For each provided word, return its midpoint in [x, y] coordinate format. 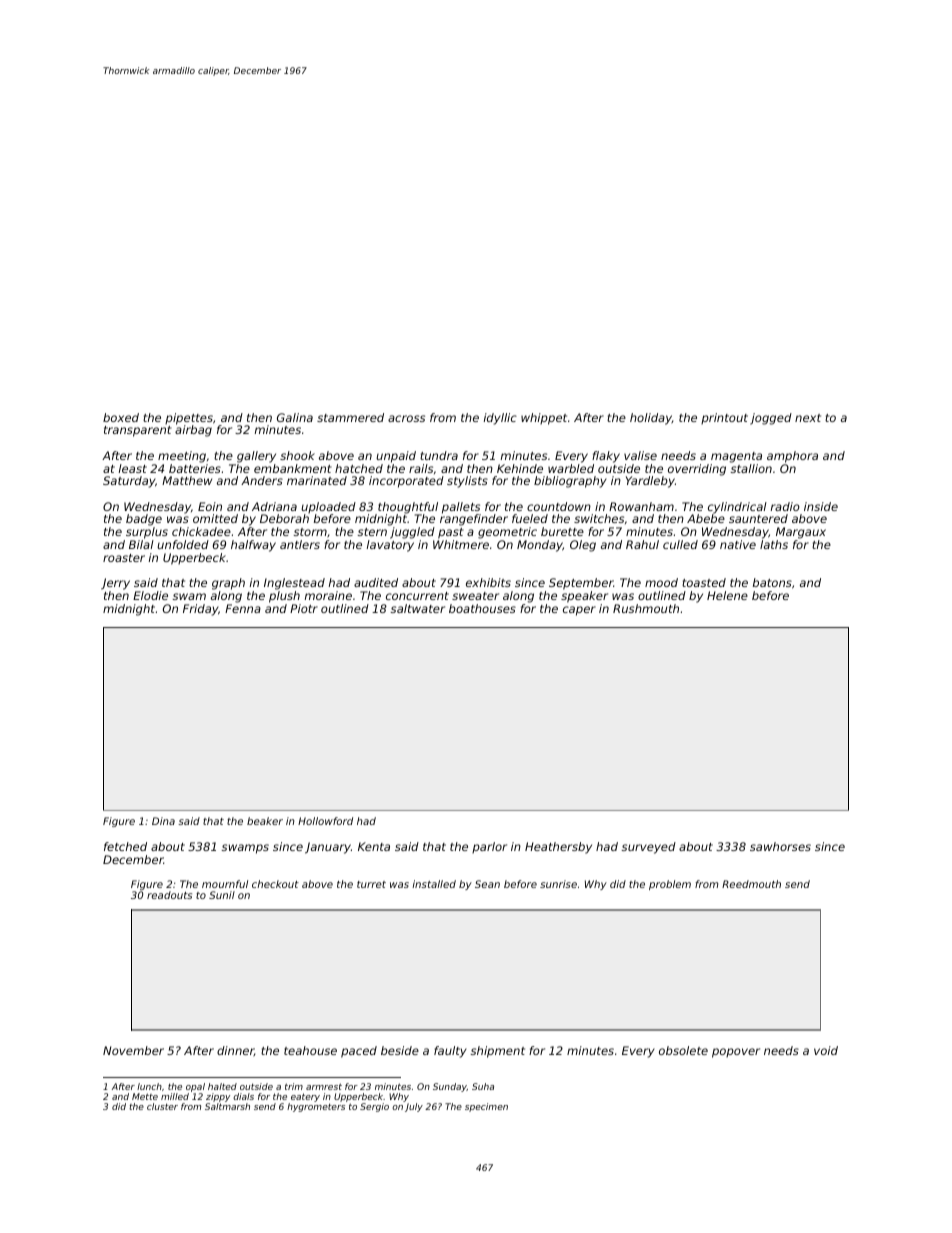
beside [400, 1050]
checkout [275, 884]
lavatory [390, 546]
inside [821, 506]
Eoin [210, 506]
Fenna [243, 608]
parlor [489, 847]
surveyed [649, 848]
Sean [487, 884]
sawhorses [780, 846]
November [133, 1050]
